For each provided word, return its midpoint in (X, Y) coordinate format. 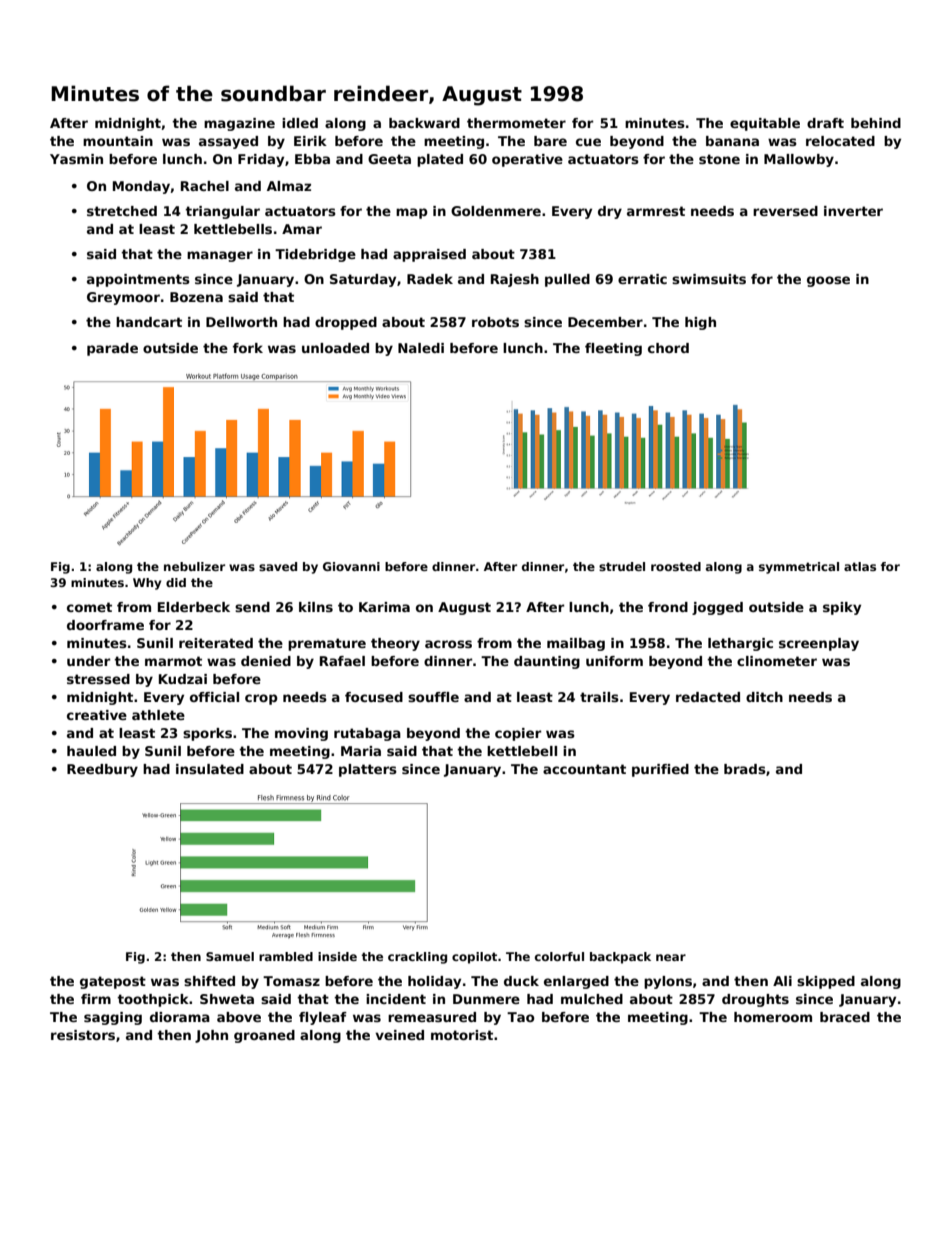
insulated (210, 769)
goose (828, 281)
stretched (122, 211)
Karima (384, 607)
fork (248, 348)
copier (518, 734)
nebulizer (194, 566)
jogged (717, 608)
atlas (860, 566)
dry (610, 212)
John (211, 1036)
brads (745, 769)
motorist (462, 1035)
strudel (622, 566)
